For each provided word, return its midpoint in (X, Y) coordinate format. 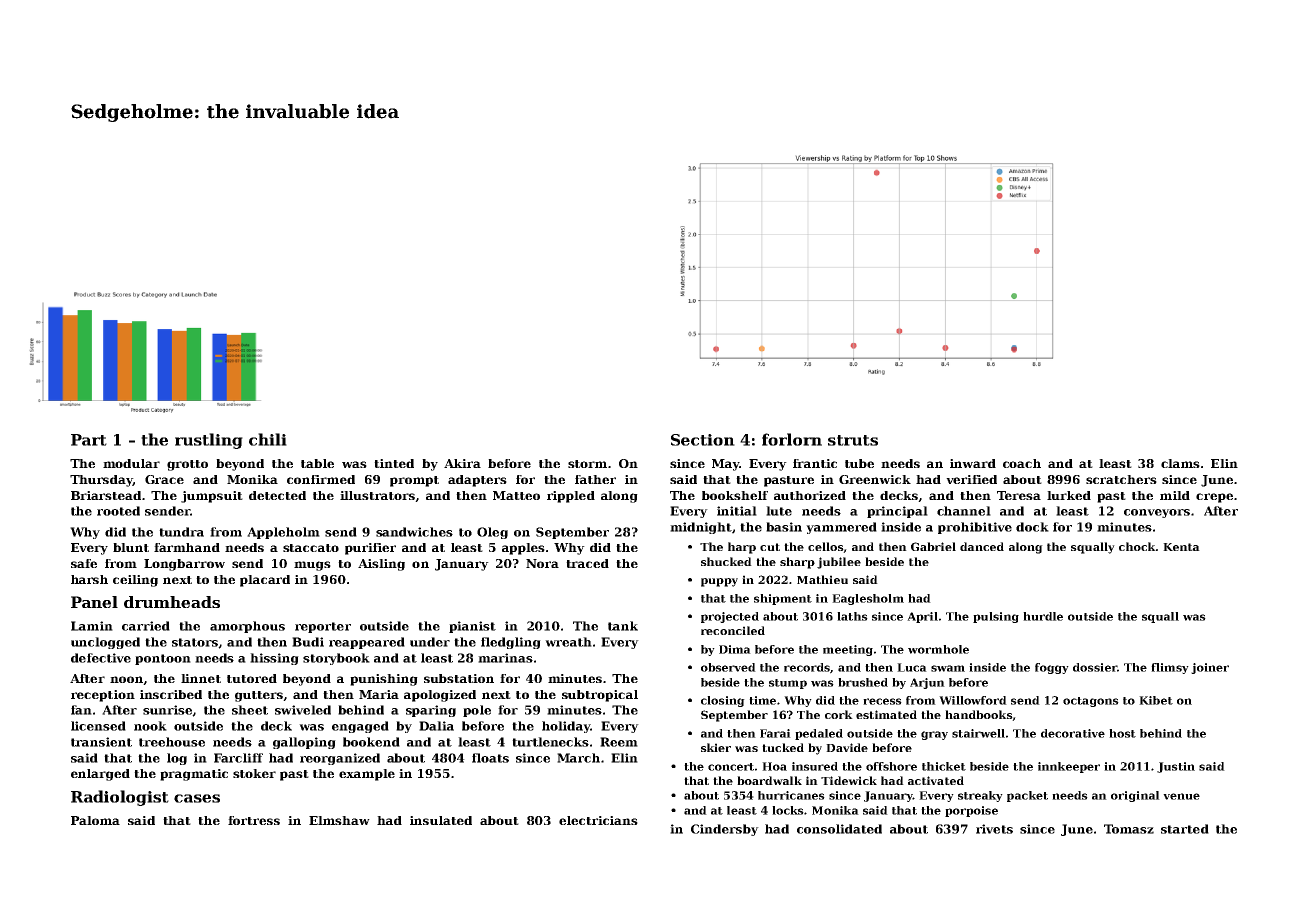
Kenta (1181, 547)
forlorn (792, 439)
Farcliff (238, 758)
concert (731, 767)
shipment (783, 599)
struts (853, 440)
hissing (274, 659)
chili (268, 439)
